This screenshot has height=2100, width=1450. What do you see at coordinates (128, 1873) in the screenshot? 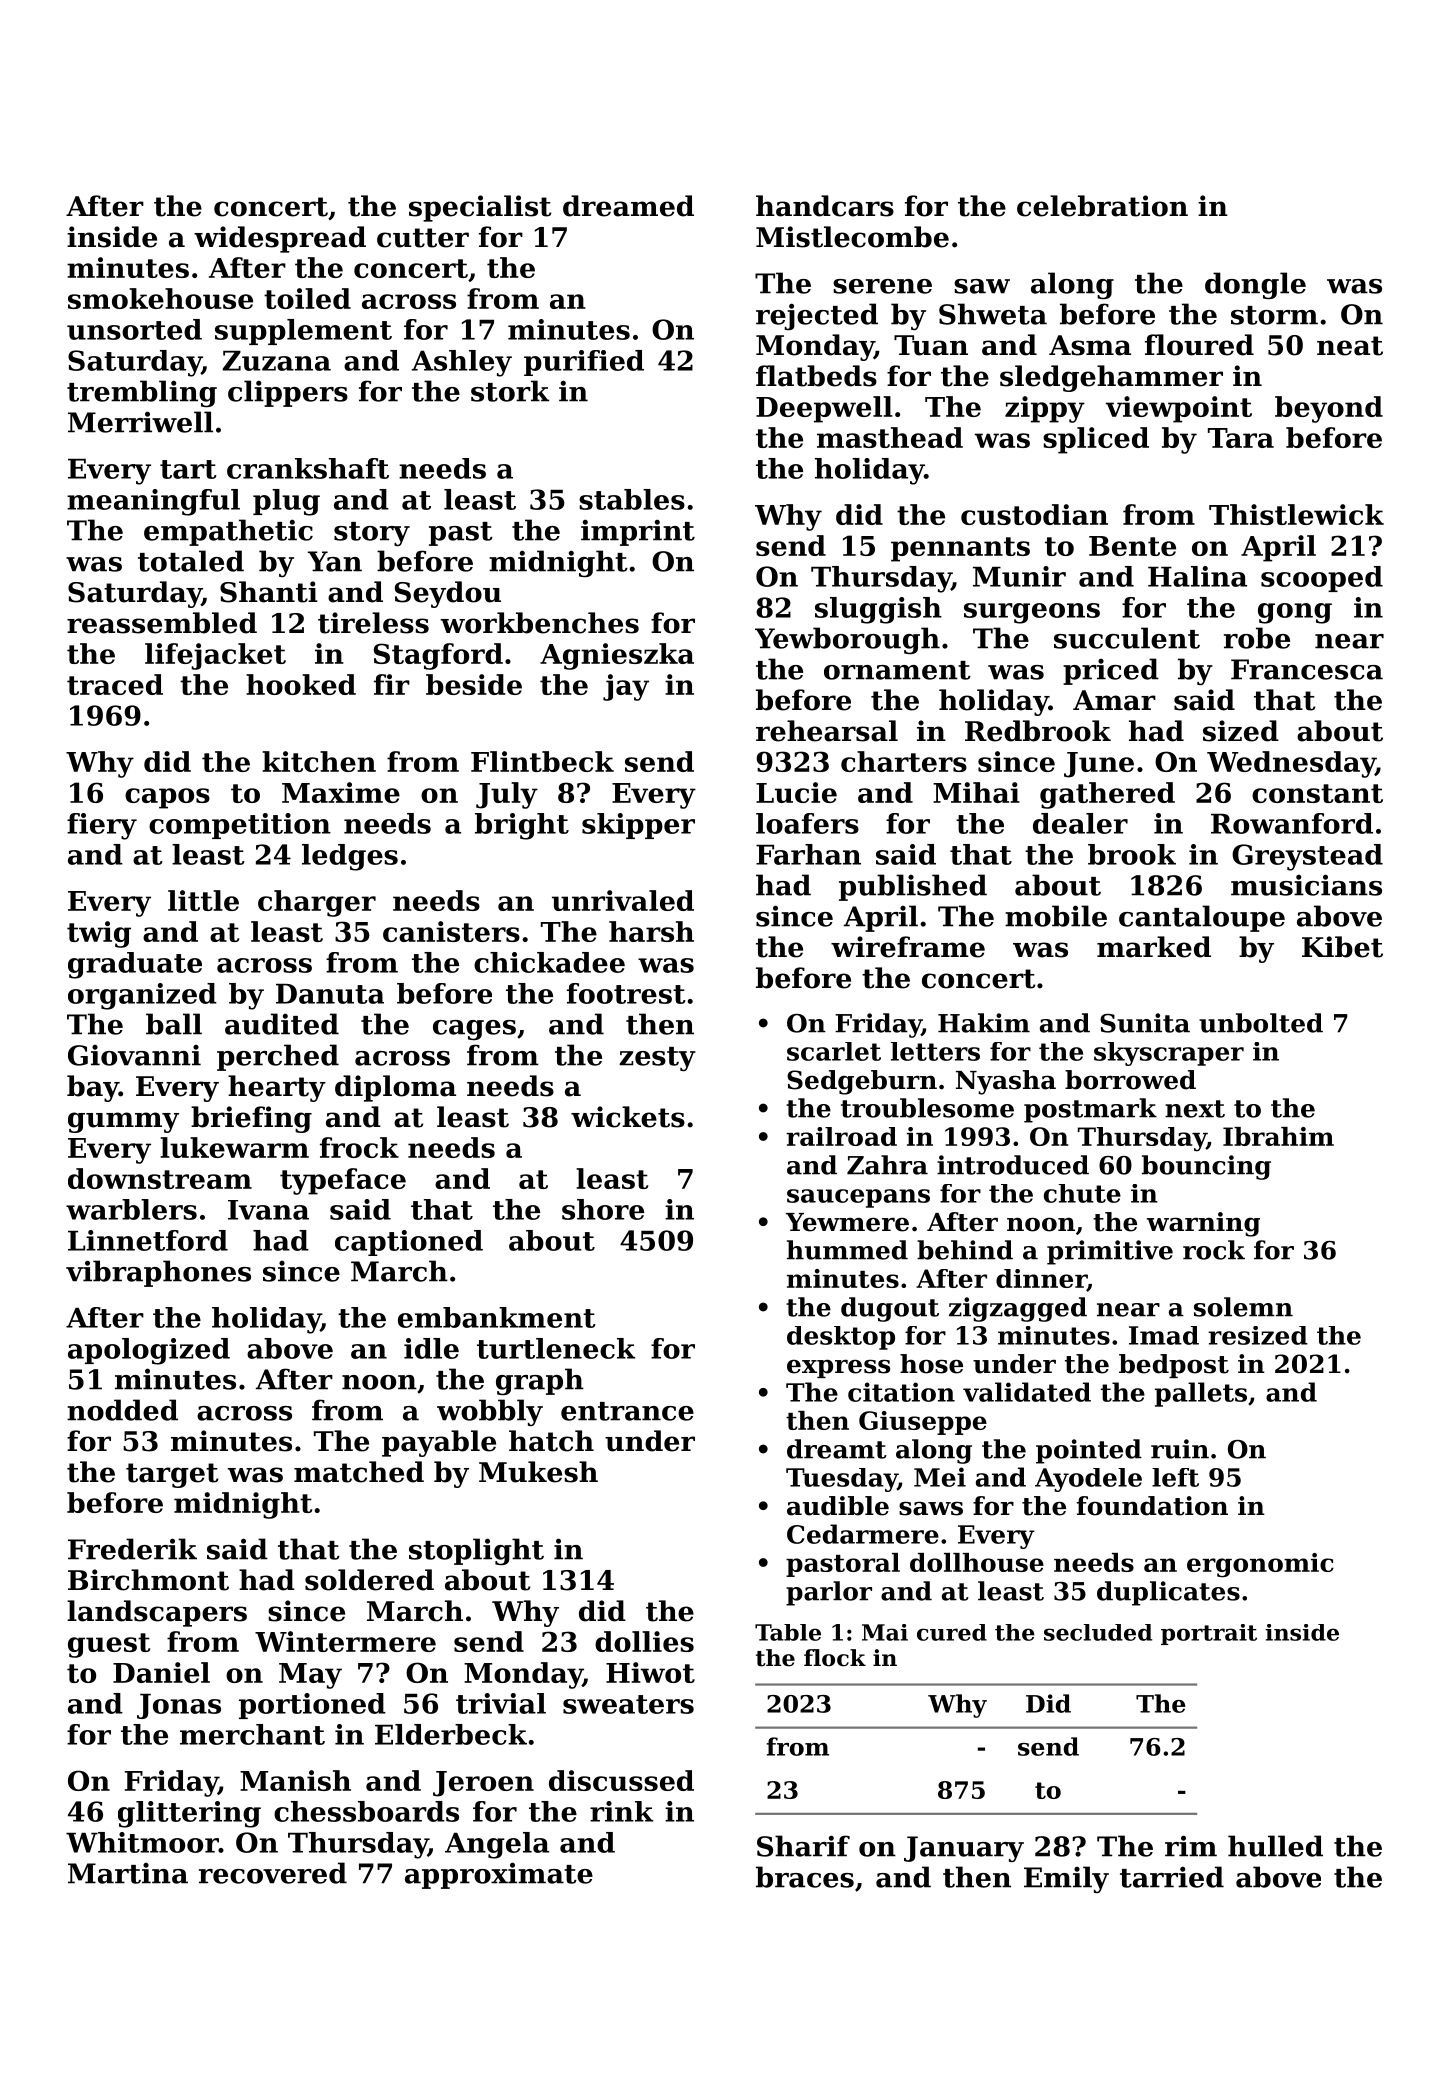
I see `Martina` at bounding box center [128, 1873].
